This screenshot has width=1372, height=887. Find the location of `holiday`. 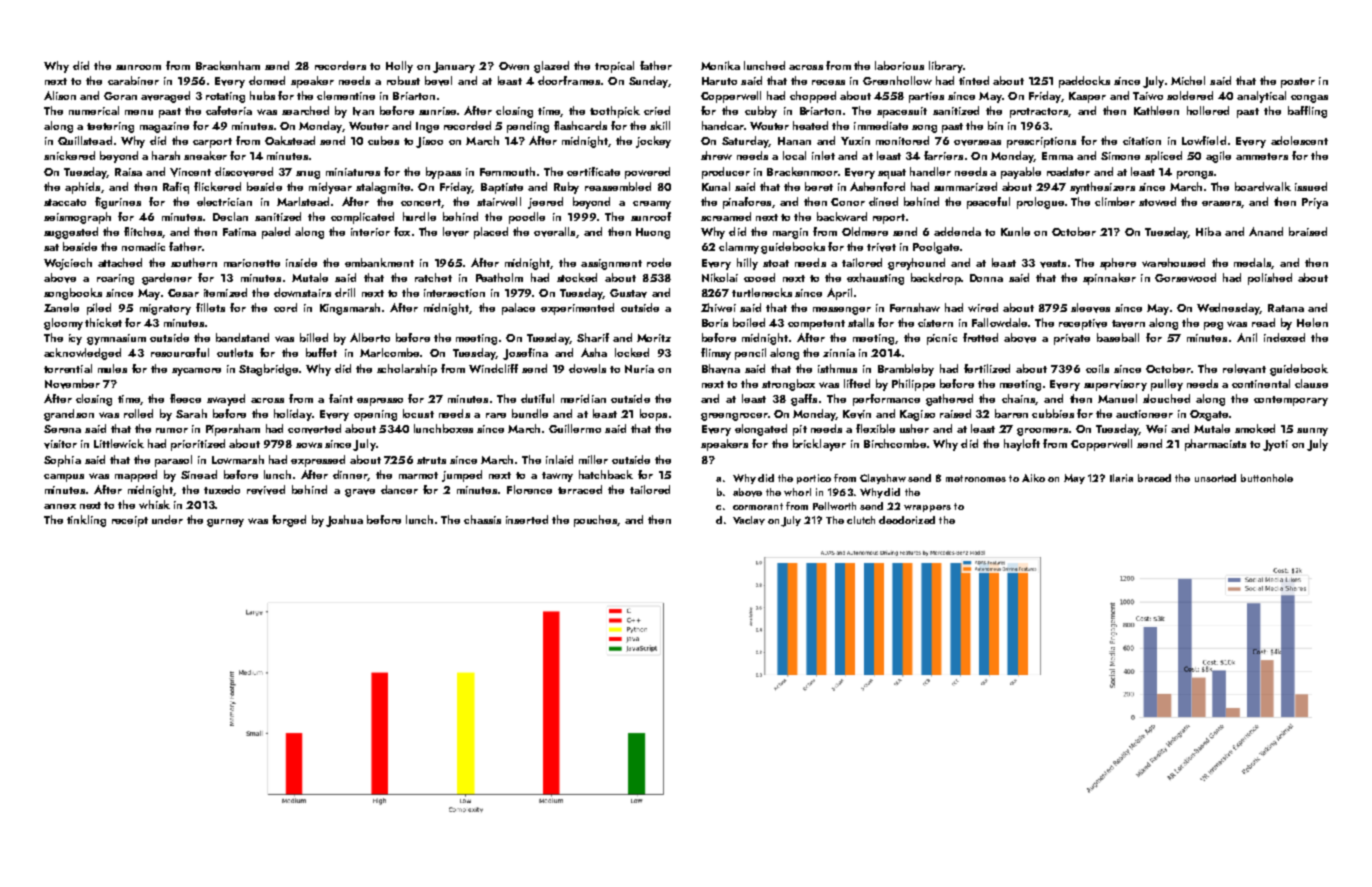

holiday is located at coordinates (293, 415).
